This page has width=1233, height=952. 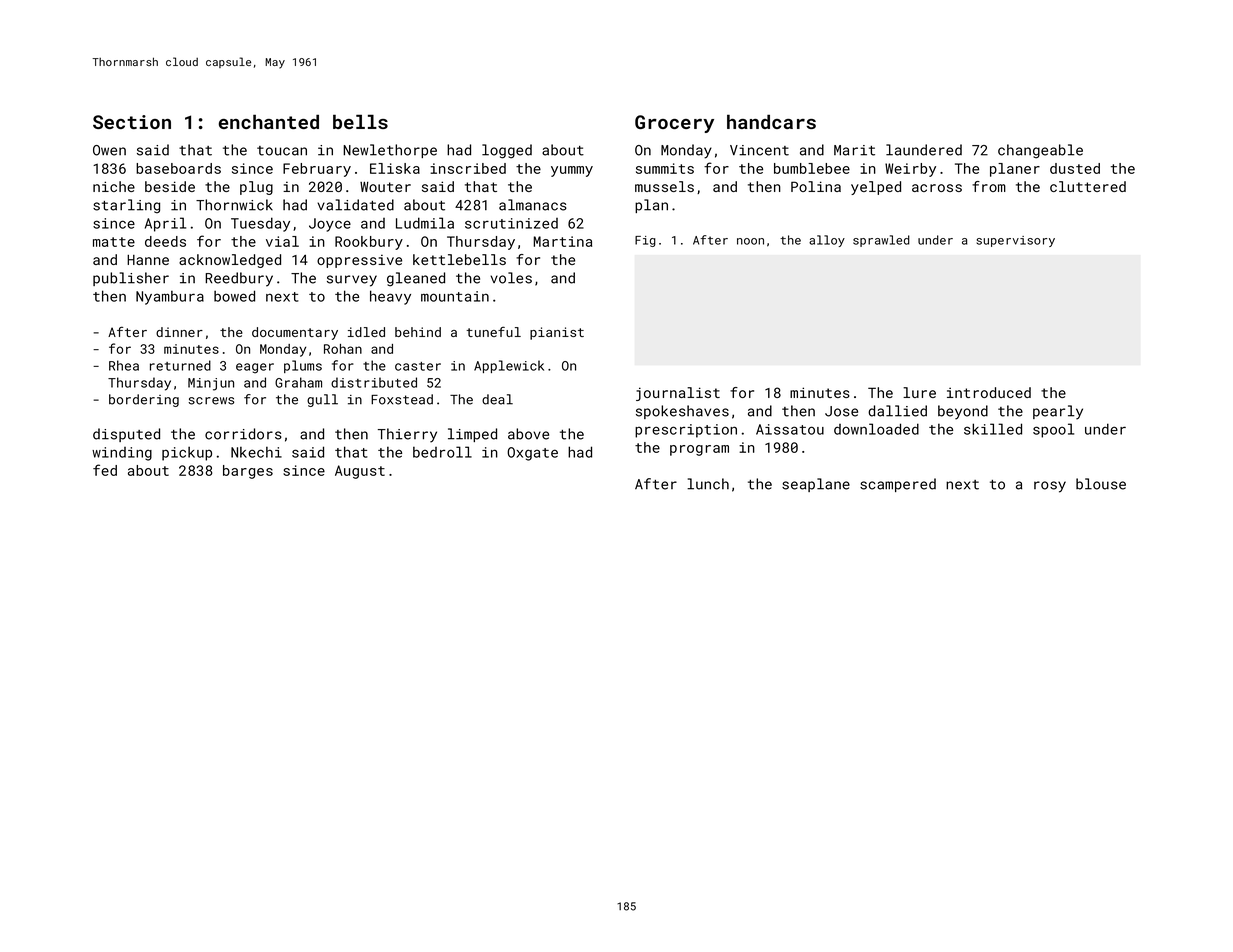 I want to click on dinner, so click(x=179, y=332).
